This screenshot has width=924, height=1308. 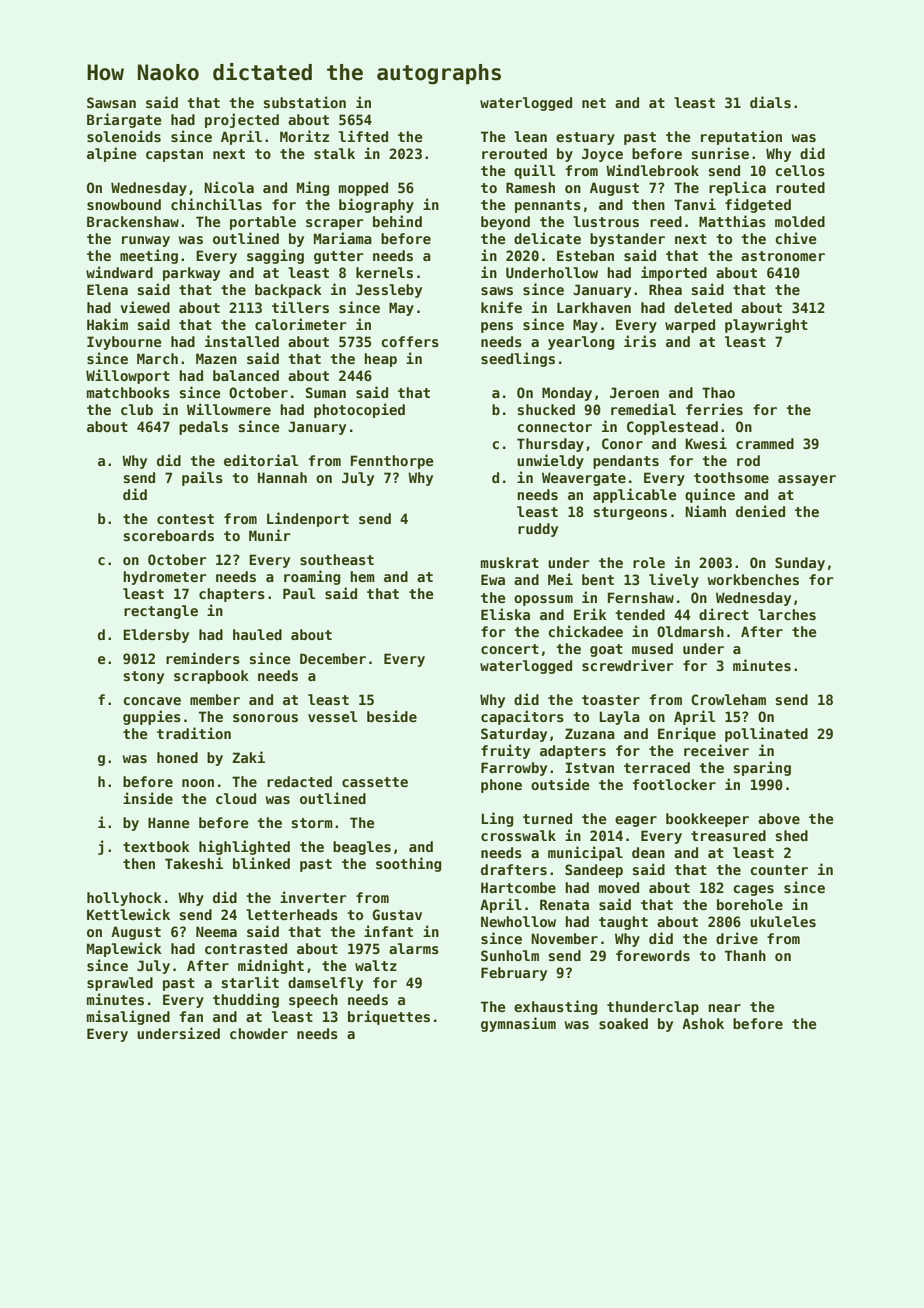 What do you see at coordinates (800, 170) in the screenshot?
I see `cellos` at bounding box center [800, 170].
